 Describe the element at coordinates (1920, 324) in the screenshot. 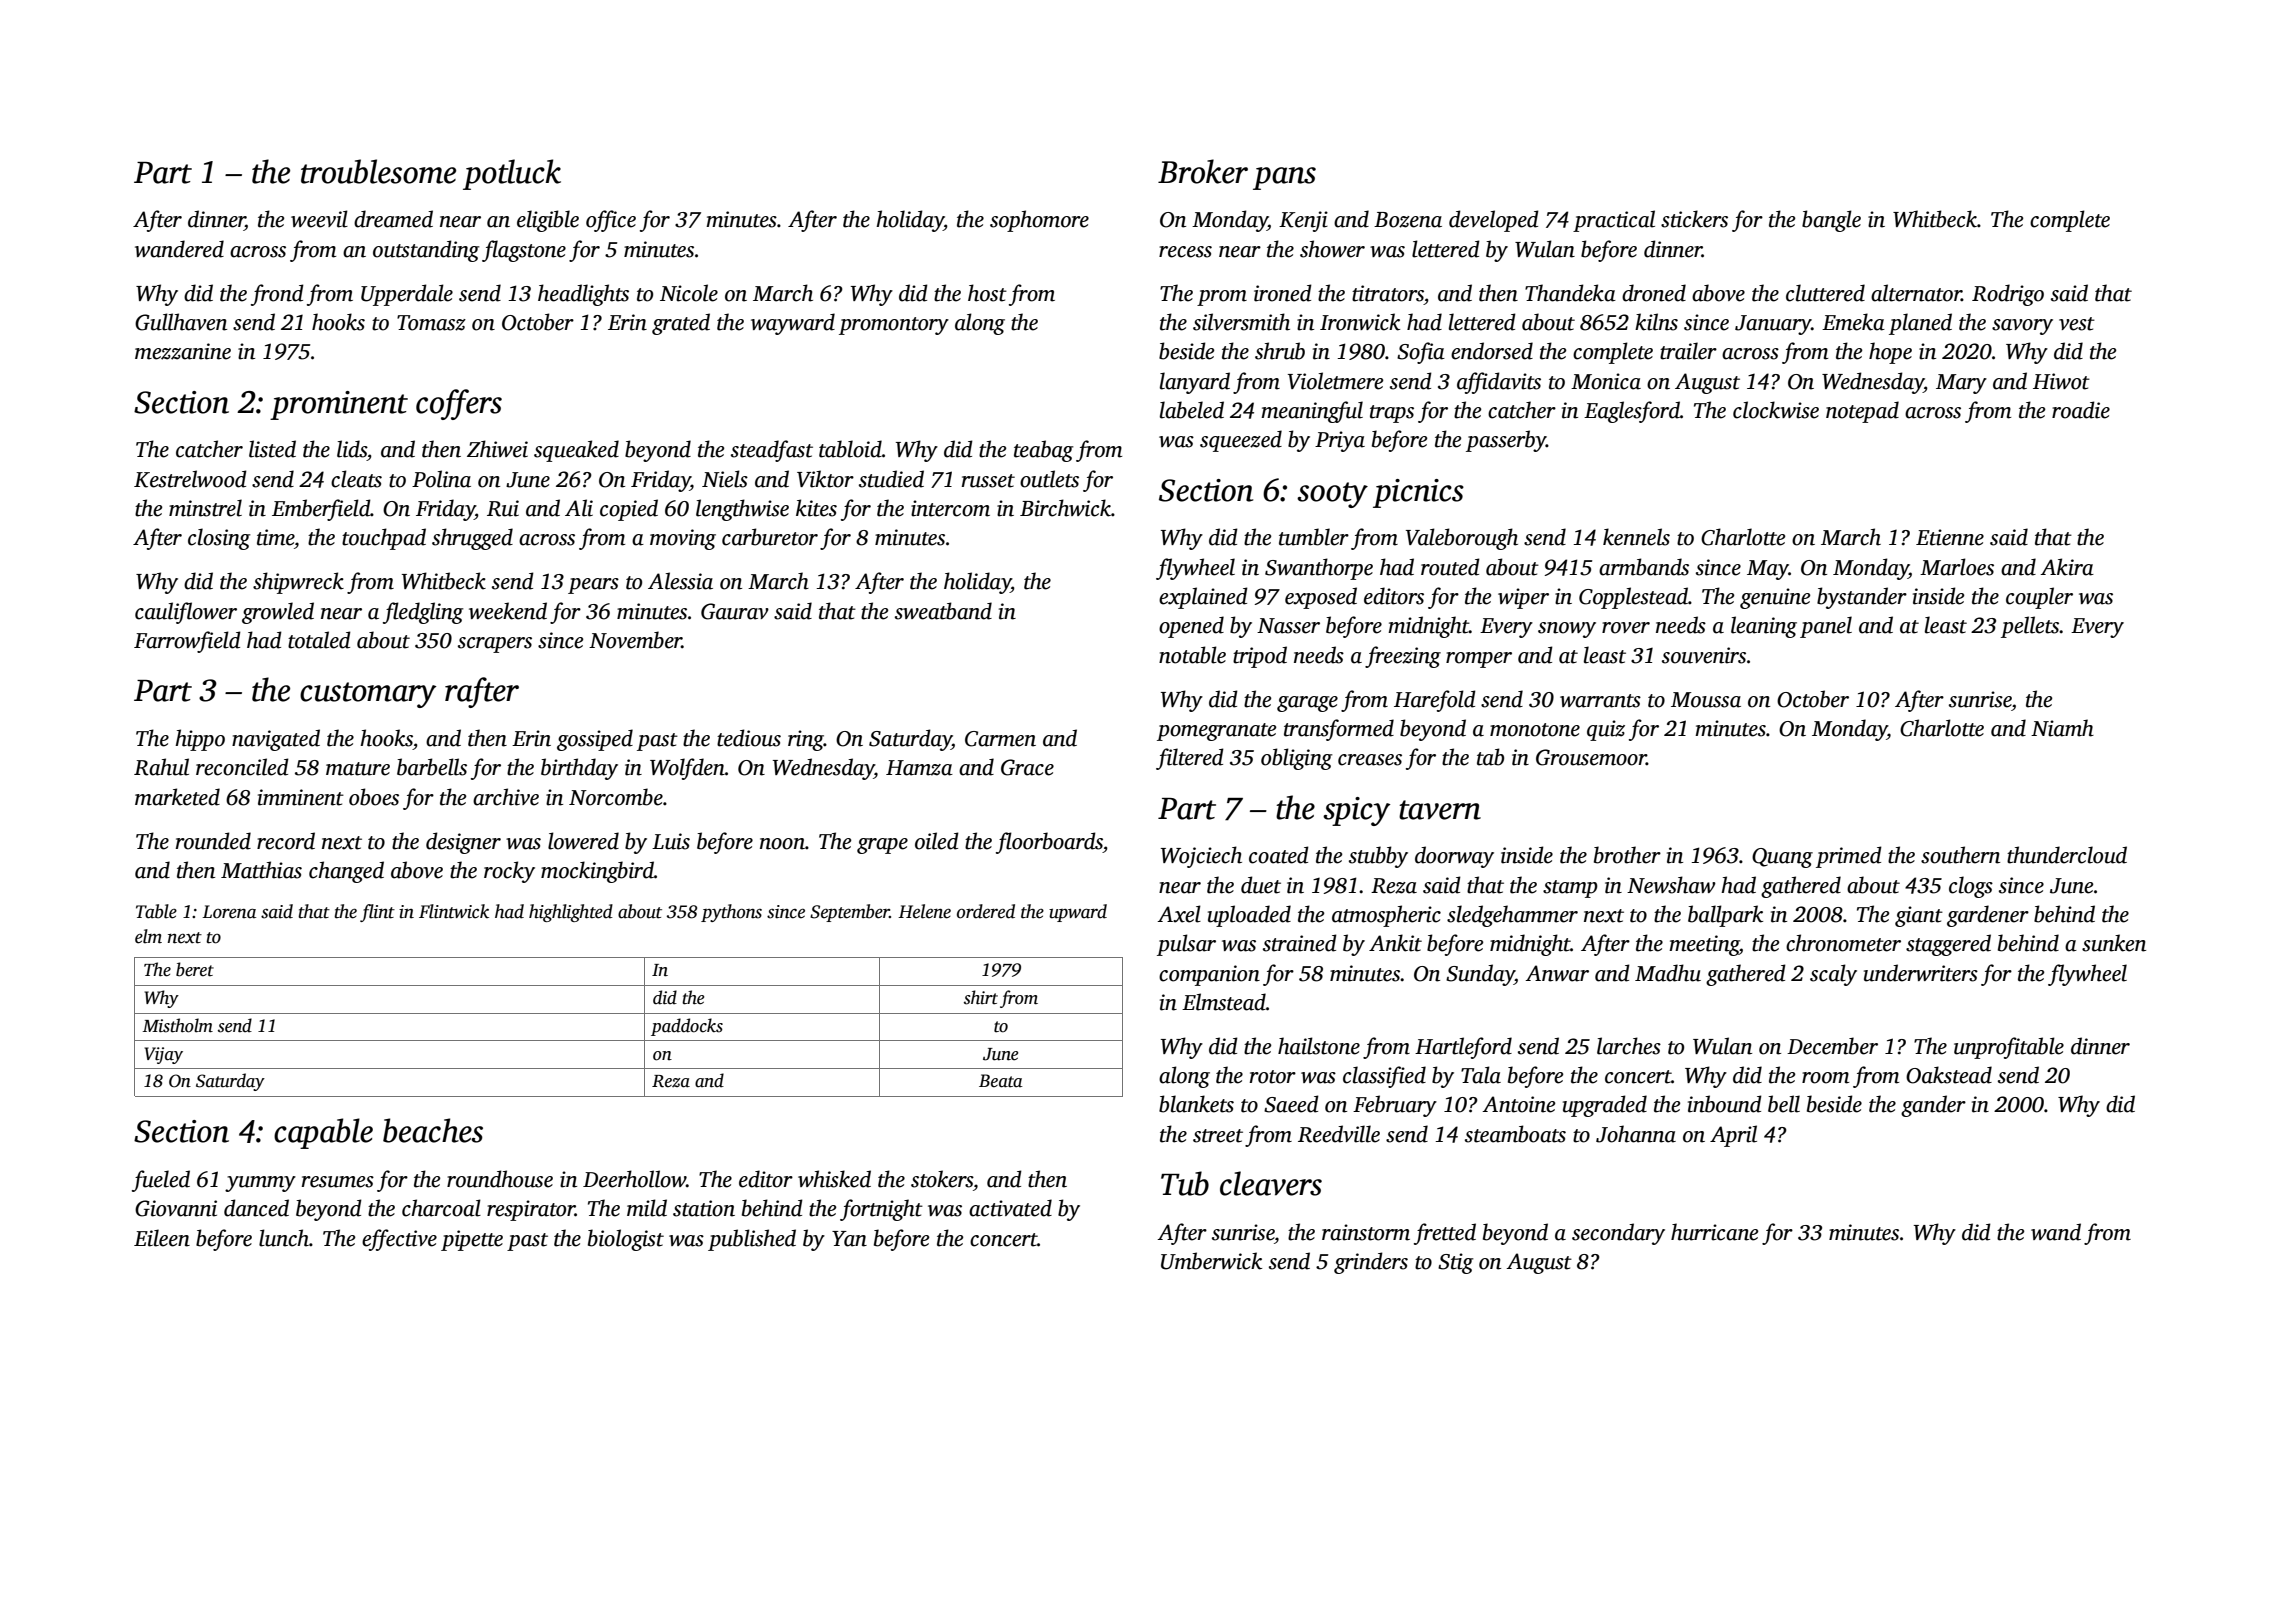

I see `planed` at that location.
